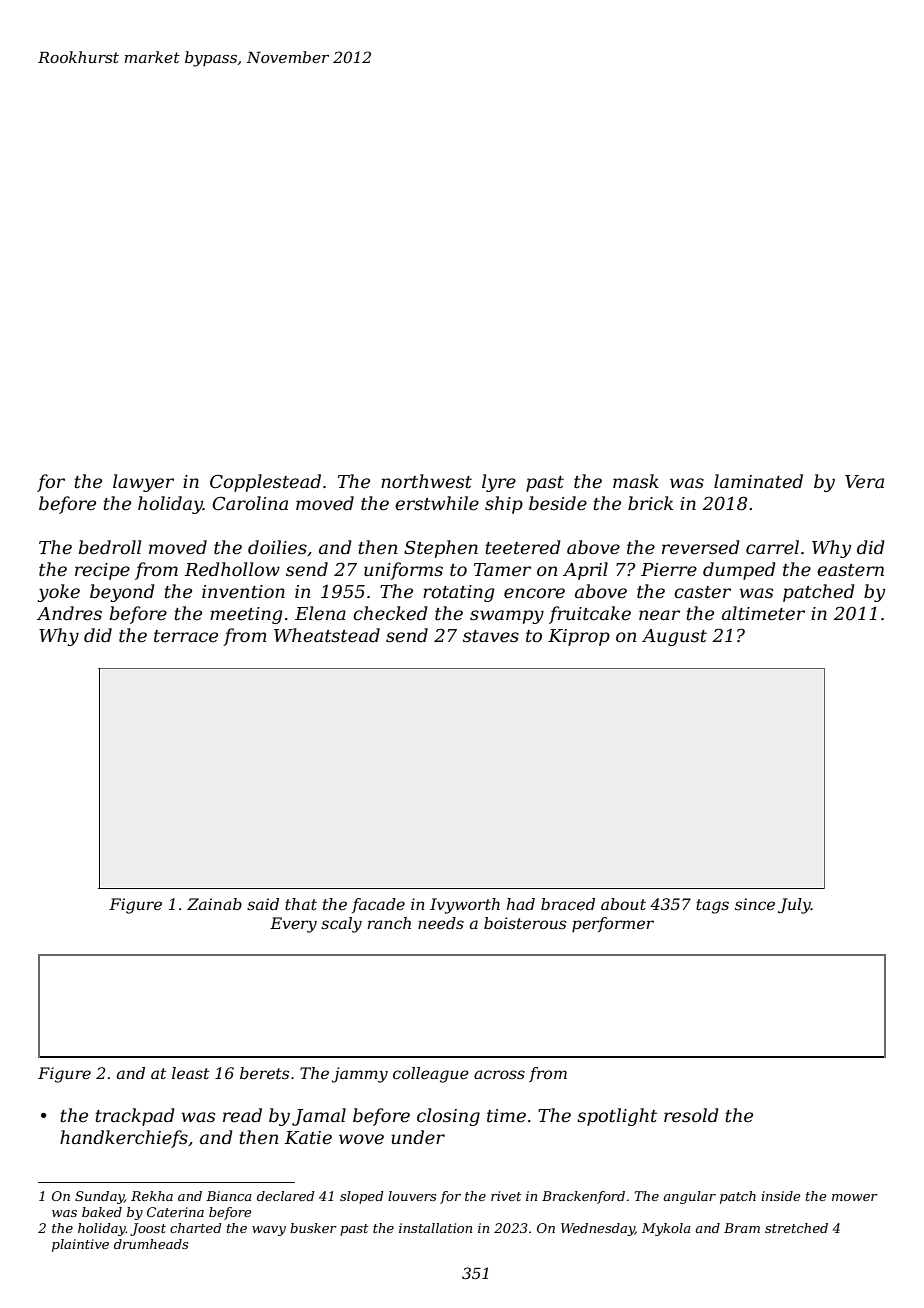 The image size is (924, 1308). I want to click on stretched, so click(796, 1228).
